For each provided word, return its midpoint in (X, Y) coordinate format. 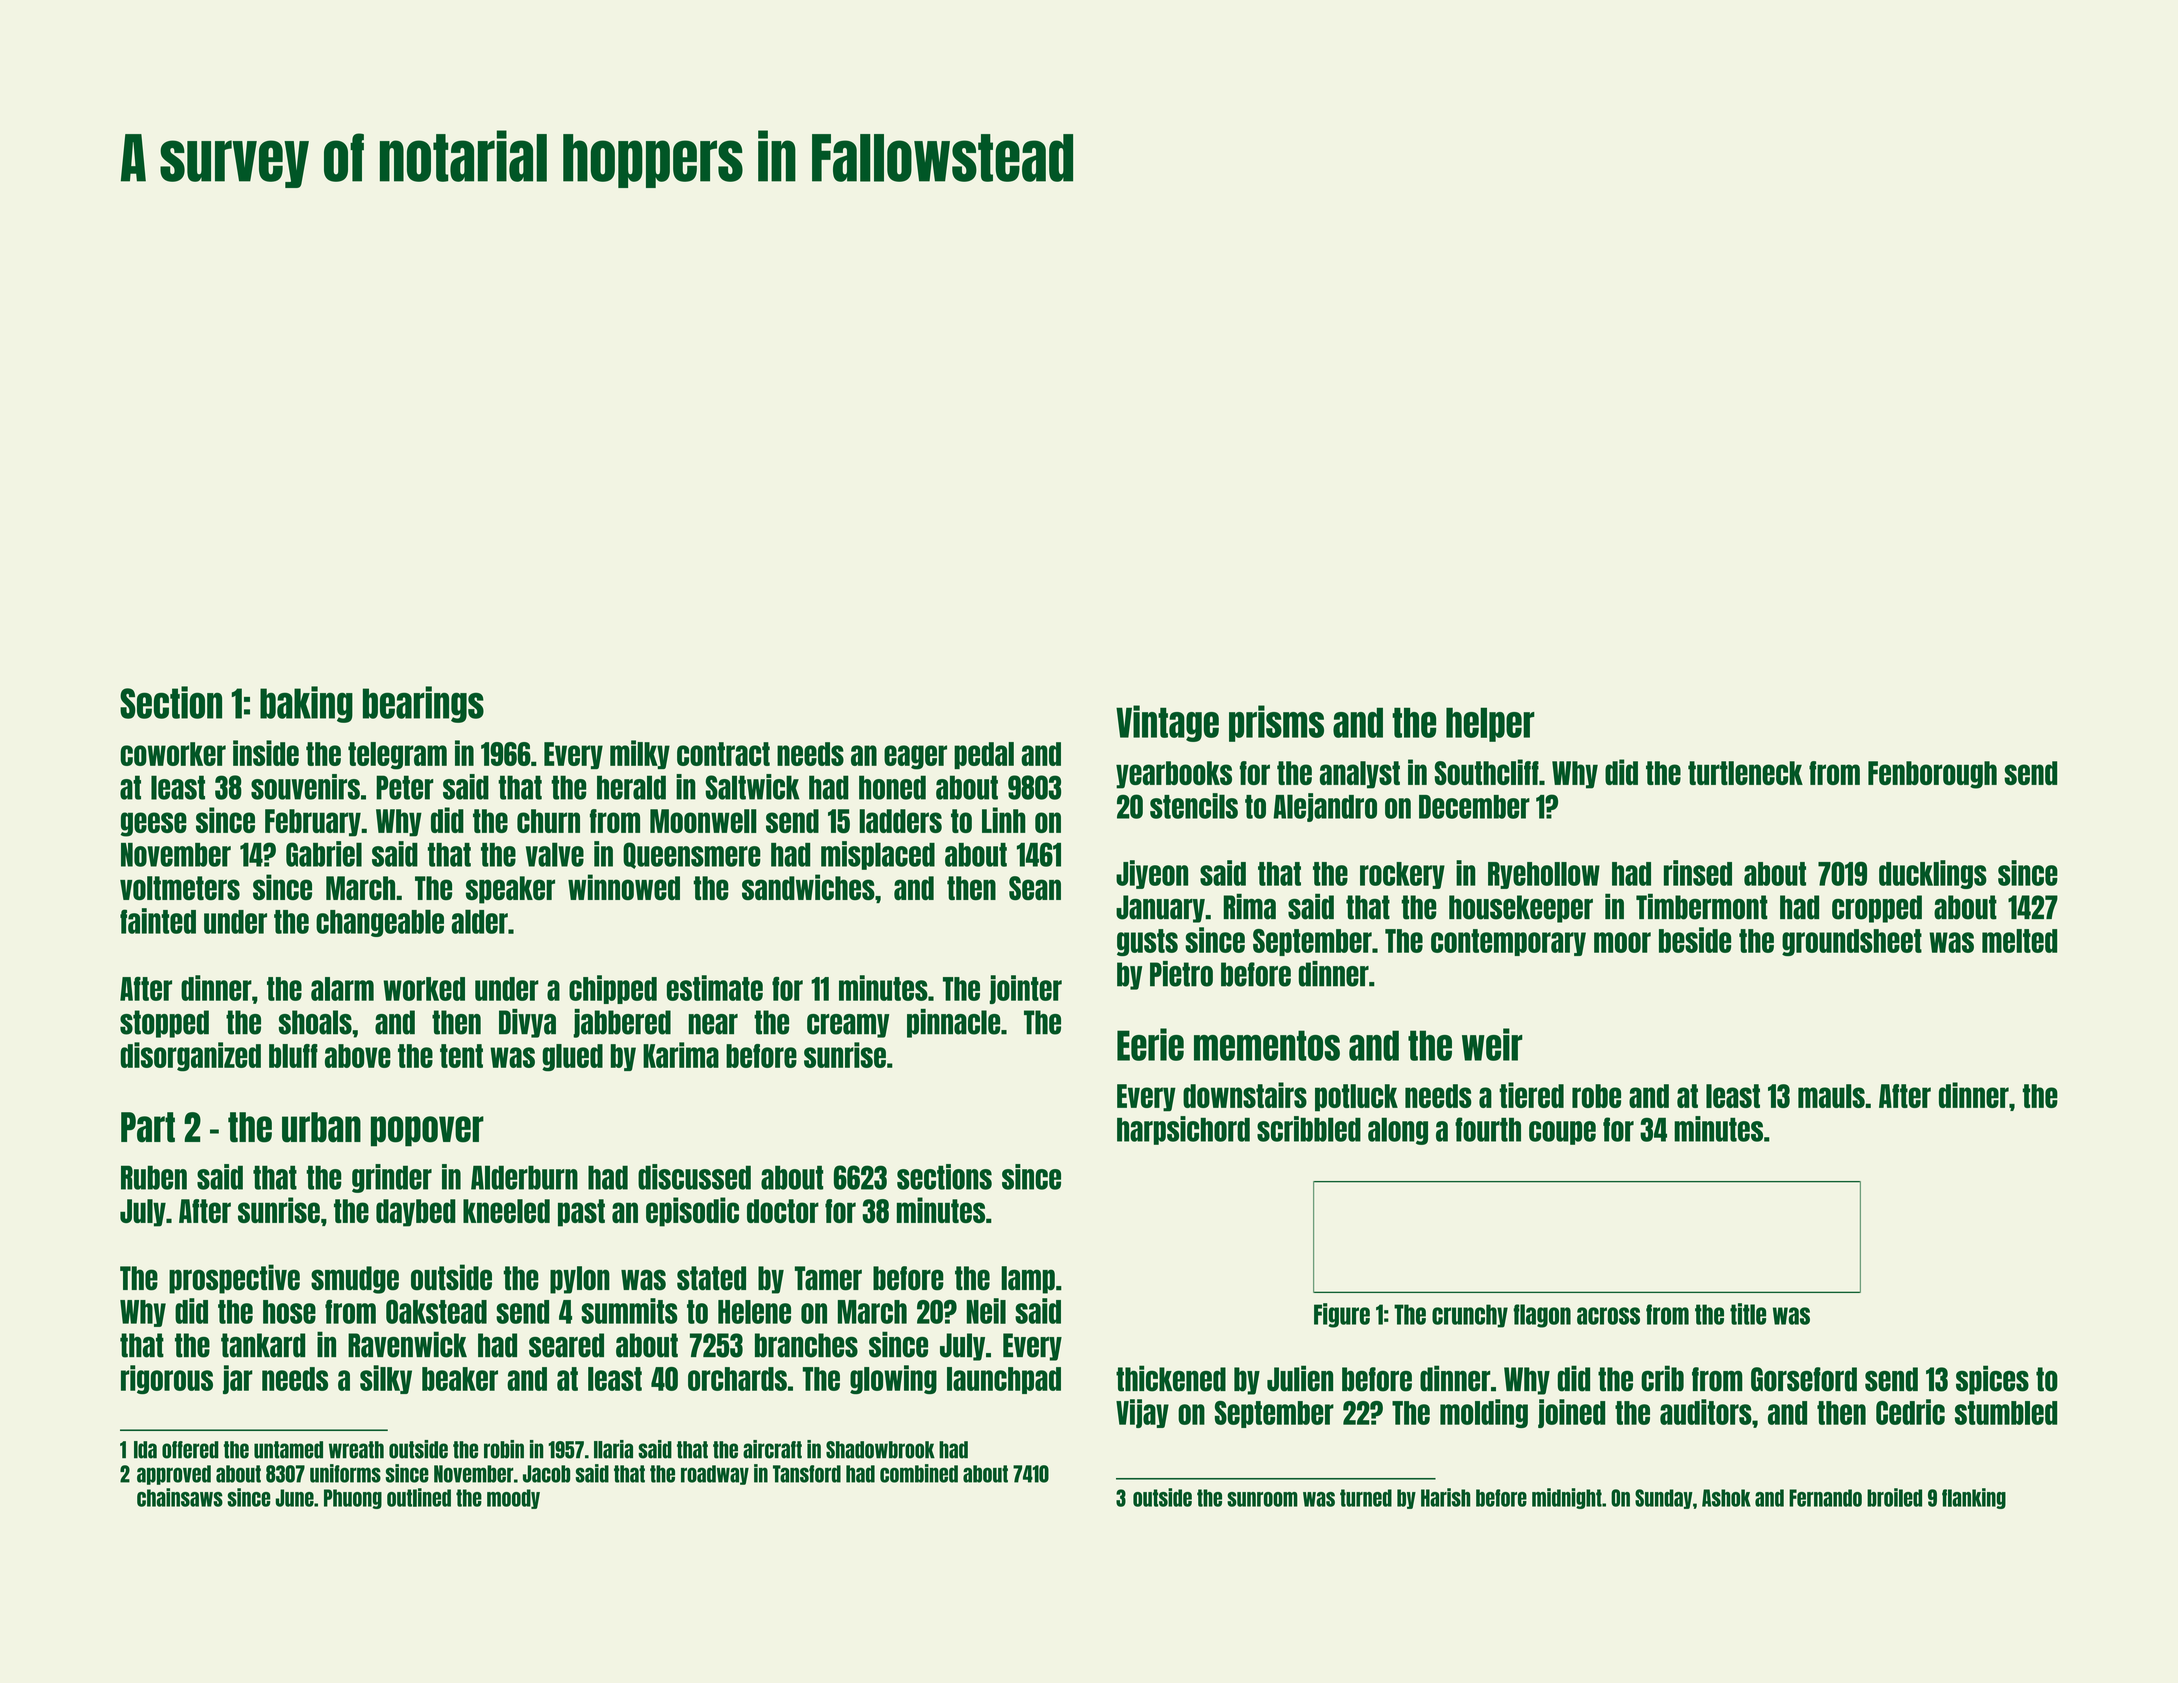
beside (1695, 940)
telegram (397, 756)
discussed (694, 1177)
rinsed (1698, 873)
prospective (234, 1279)
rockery (1402, 875)
